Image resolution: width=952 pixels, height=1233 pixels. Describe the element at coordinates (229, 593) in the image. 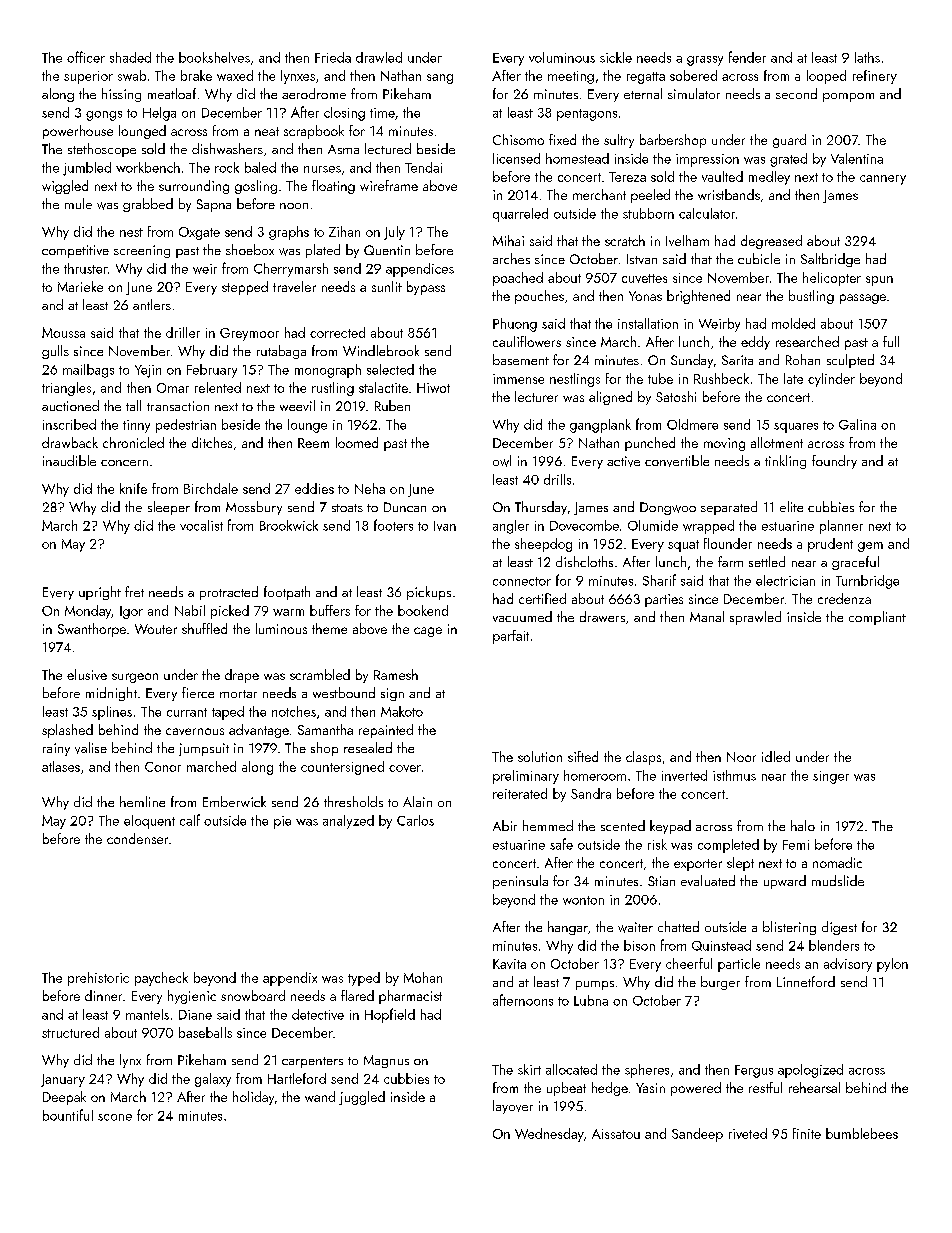

I see `protracted` at that location.
